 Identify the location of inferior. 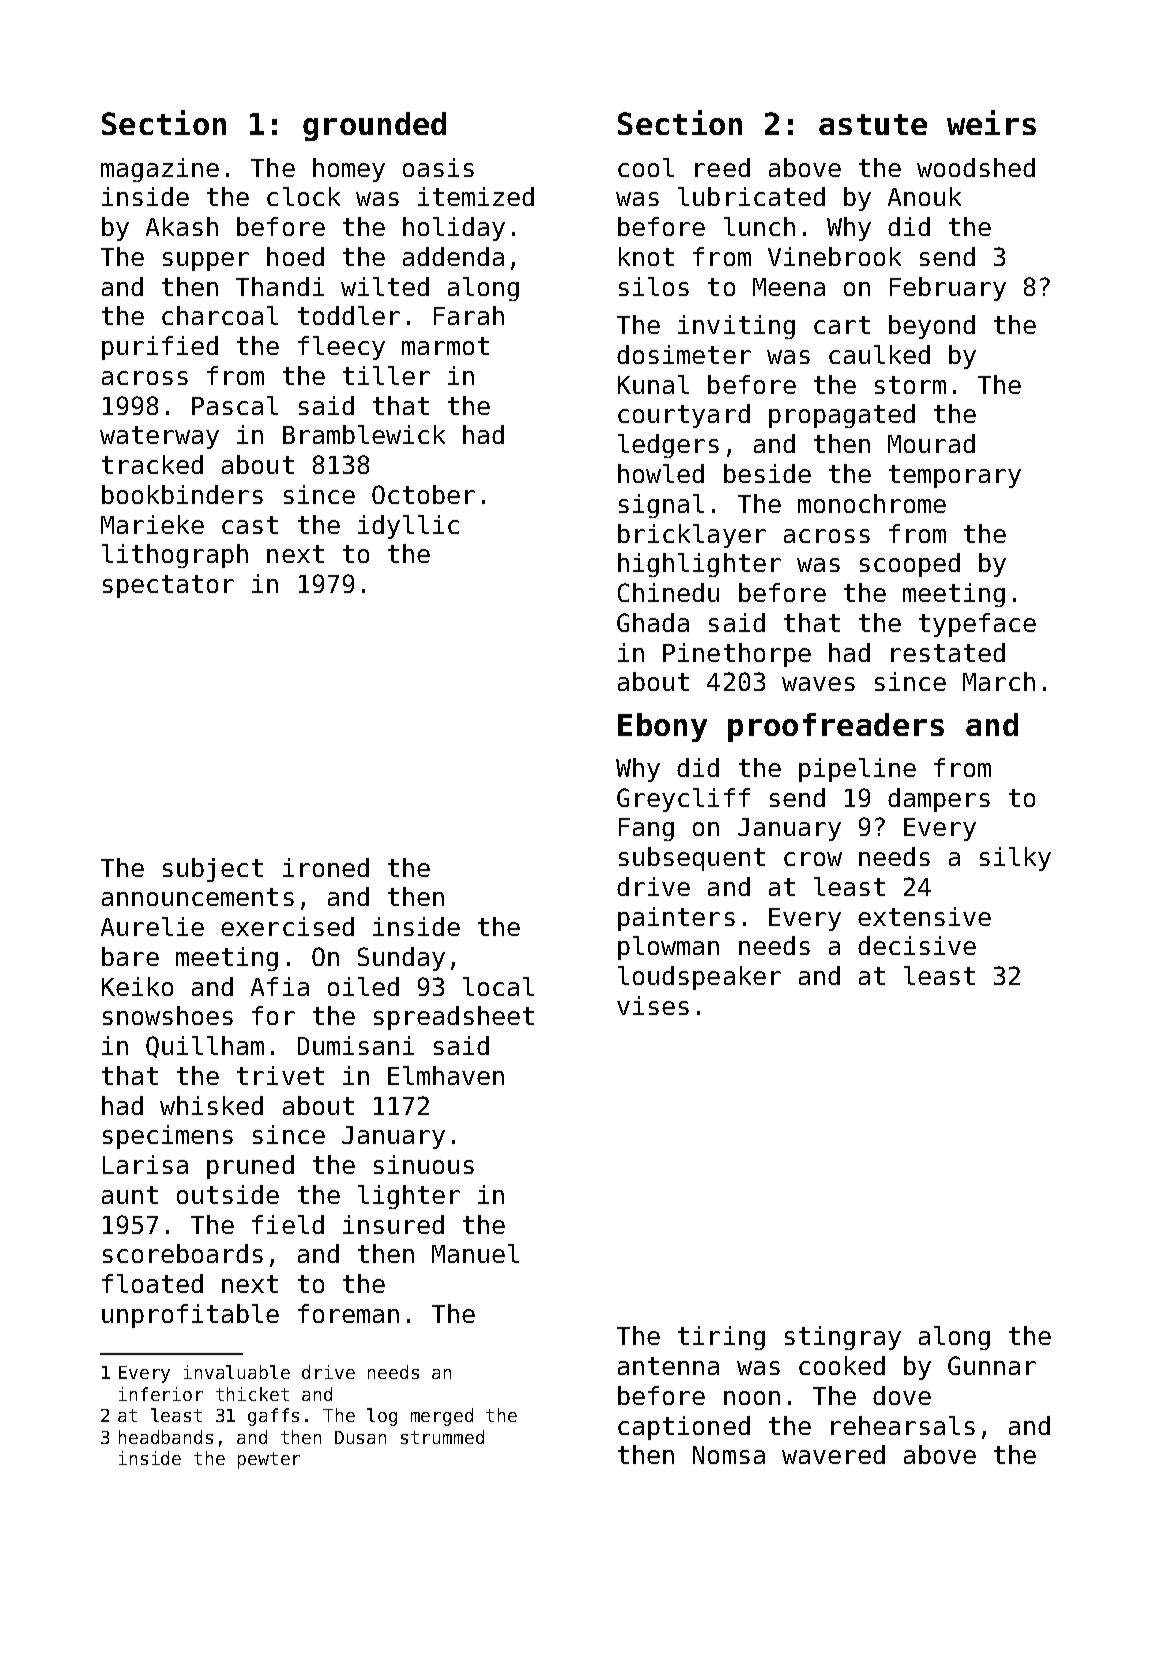
(161, 1394).
